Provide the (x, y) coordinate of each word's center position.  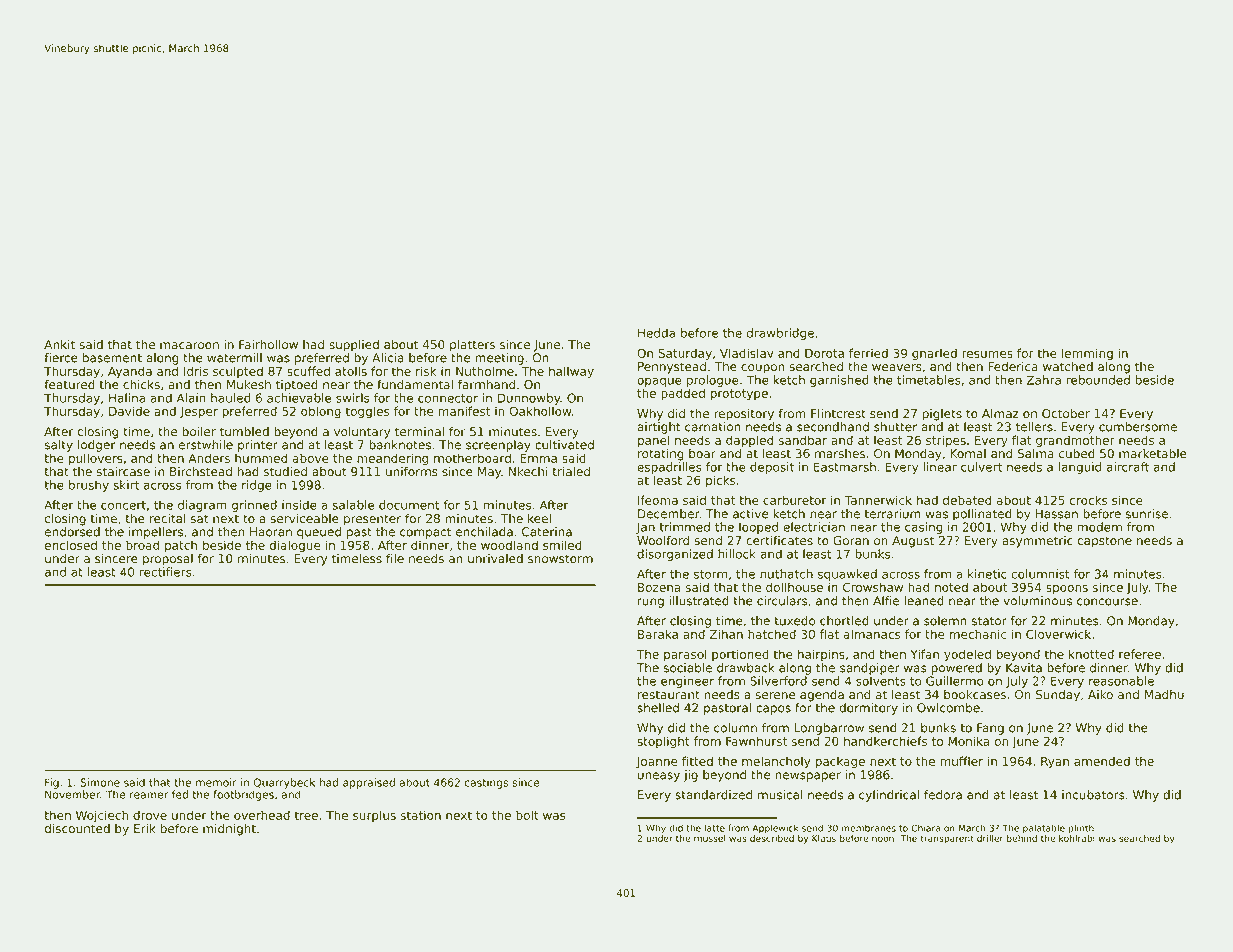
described (772, 838)
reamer (149, 795)
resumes (987, 354)
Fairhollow (268, 345)
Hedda (656, 333)
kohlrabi (1077, 838)
